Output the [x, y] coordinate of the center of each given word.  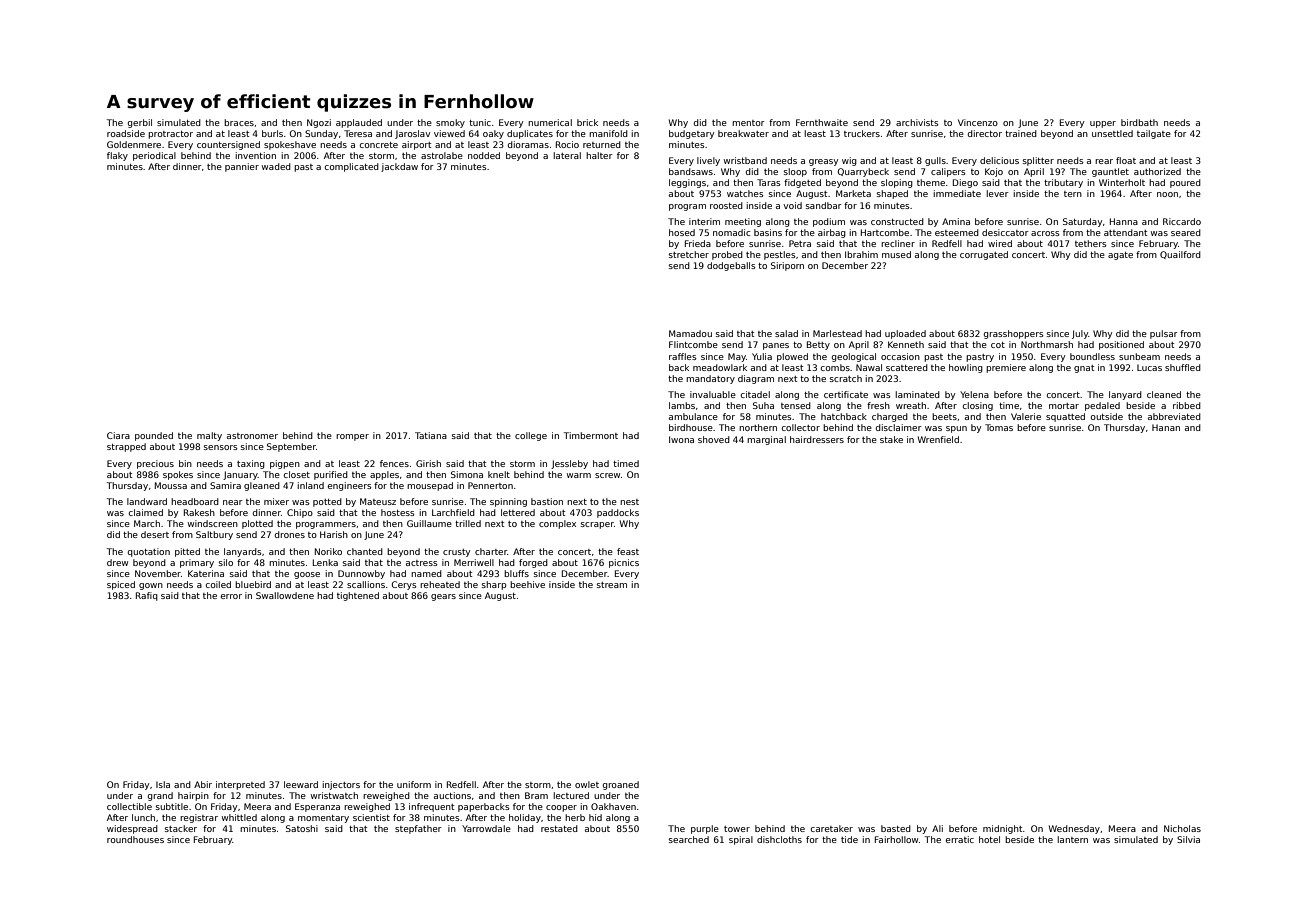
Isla [163, 784]
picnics [624, 563]
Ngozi [319, 123]
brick [587, 122]
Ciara [118, 435]
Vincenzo [978, 122]
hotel [989, 839]
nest [629, 502]
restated [559, 828]
